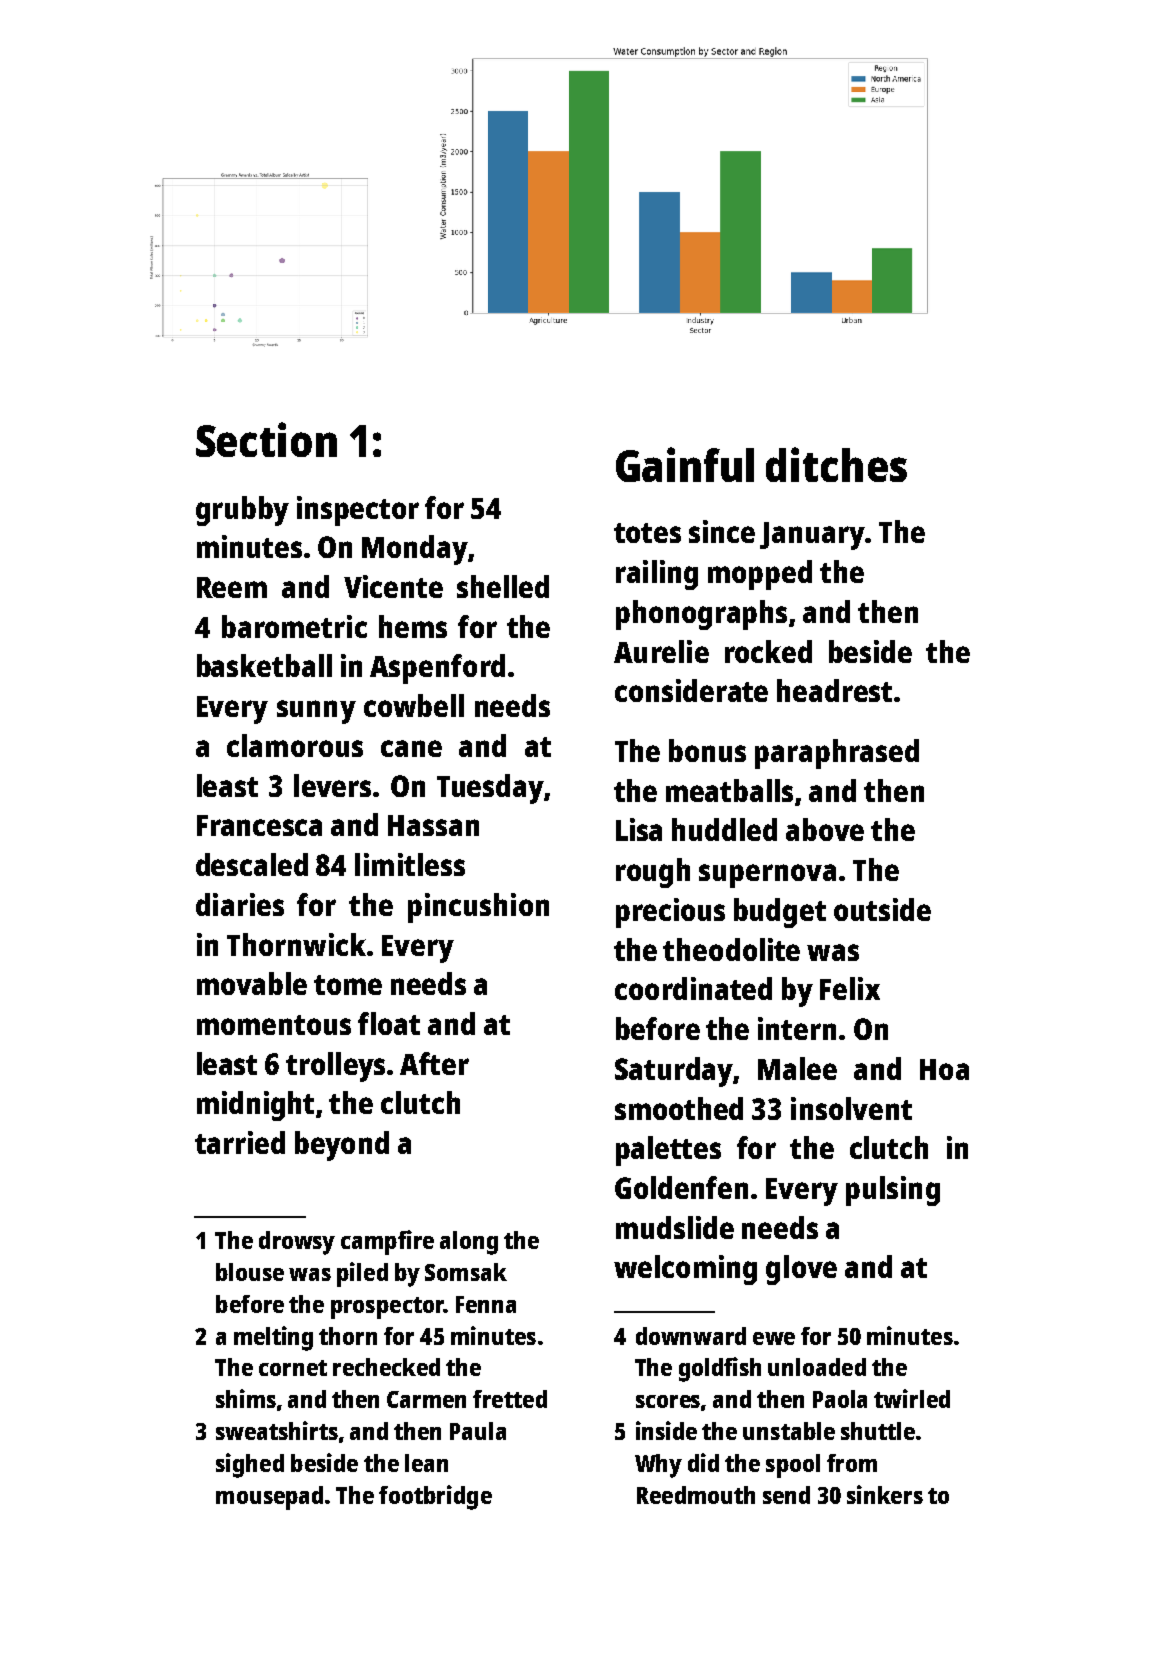  Describe the element at coordinates (294, 626) in the document. I see `barometric` at that location.
